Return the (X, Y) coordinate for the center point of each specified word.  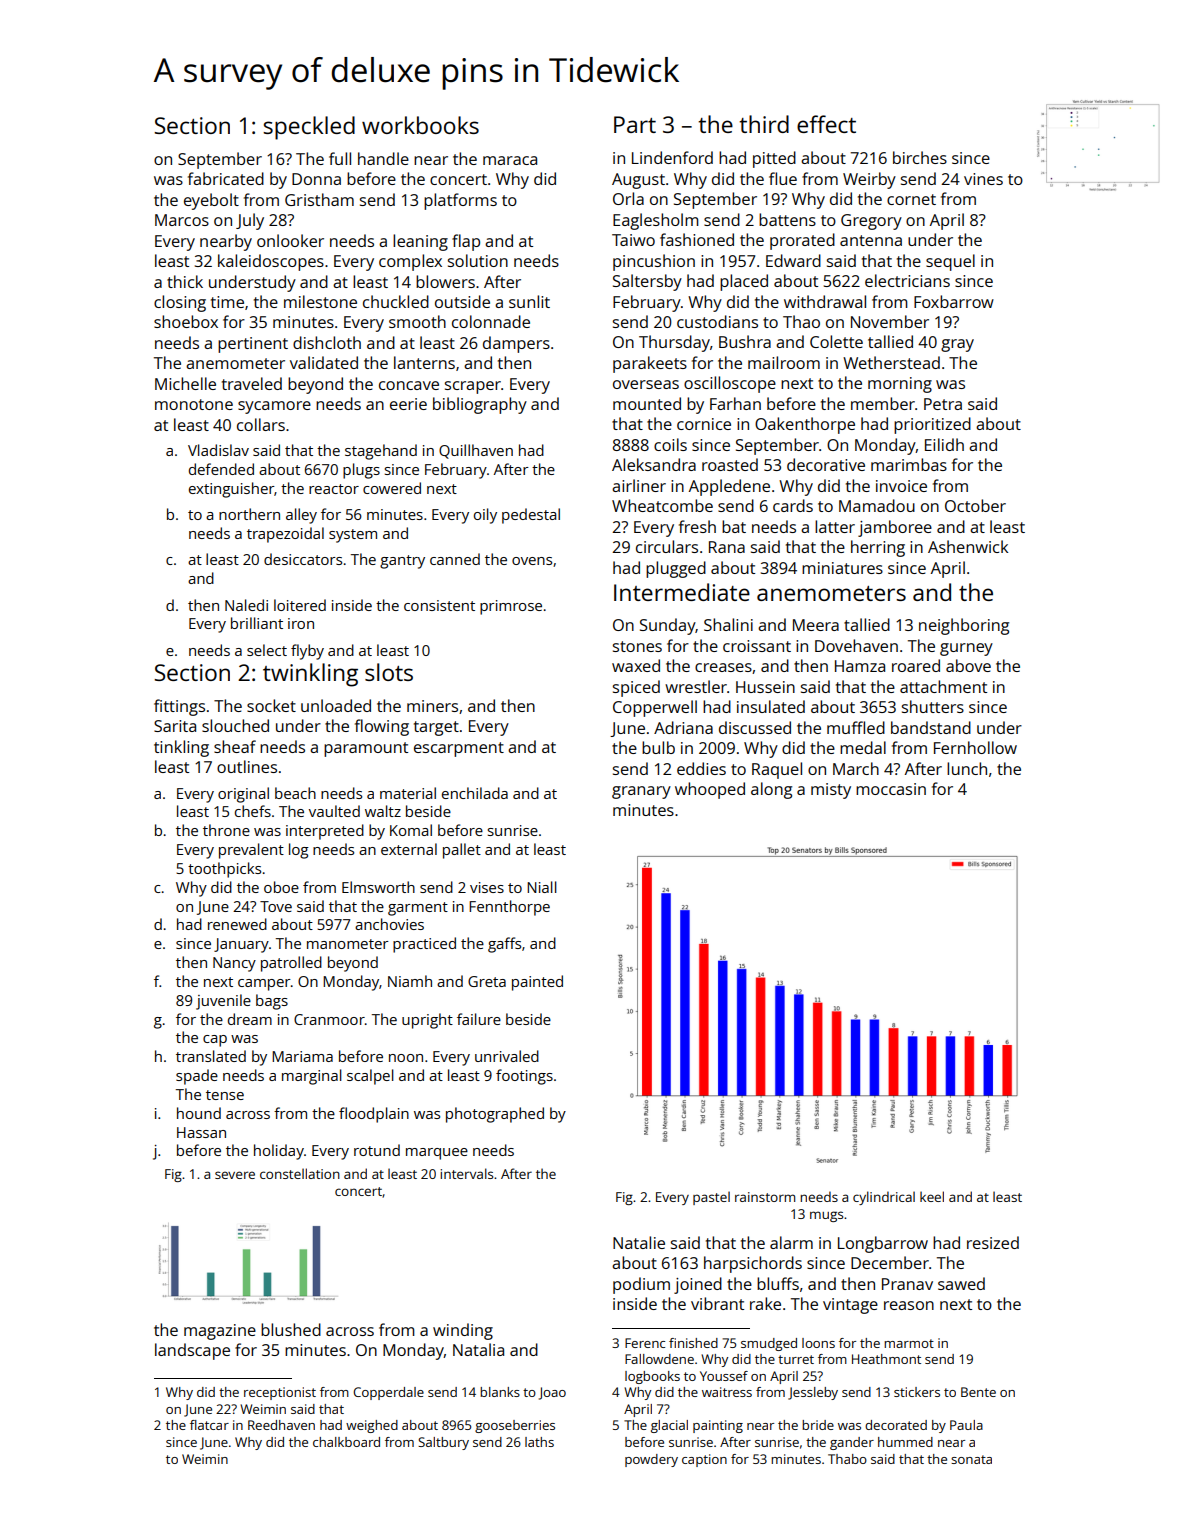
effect (826, 124)
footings (524, 1077)
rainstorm (765, 1197)
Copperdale (388, 1393)
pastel (711, 1198)
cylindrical (884, 1198)
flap (466, 242)
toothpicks (224, 870)
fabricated (226, 178)
